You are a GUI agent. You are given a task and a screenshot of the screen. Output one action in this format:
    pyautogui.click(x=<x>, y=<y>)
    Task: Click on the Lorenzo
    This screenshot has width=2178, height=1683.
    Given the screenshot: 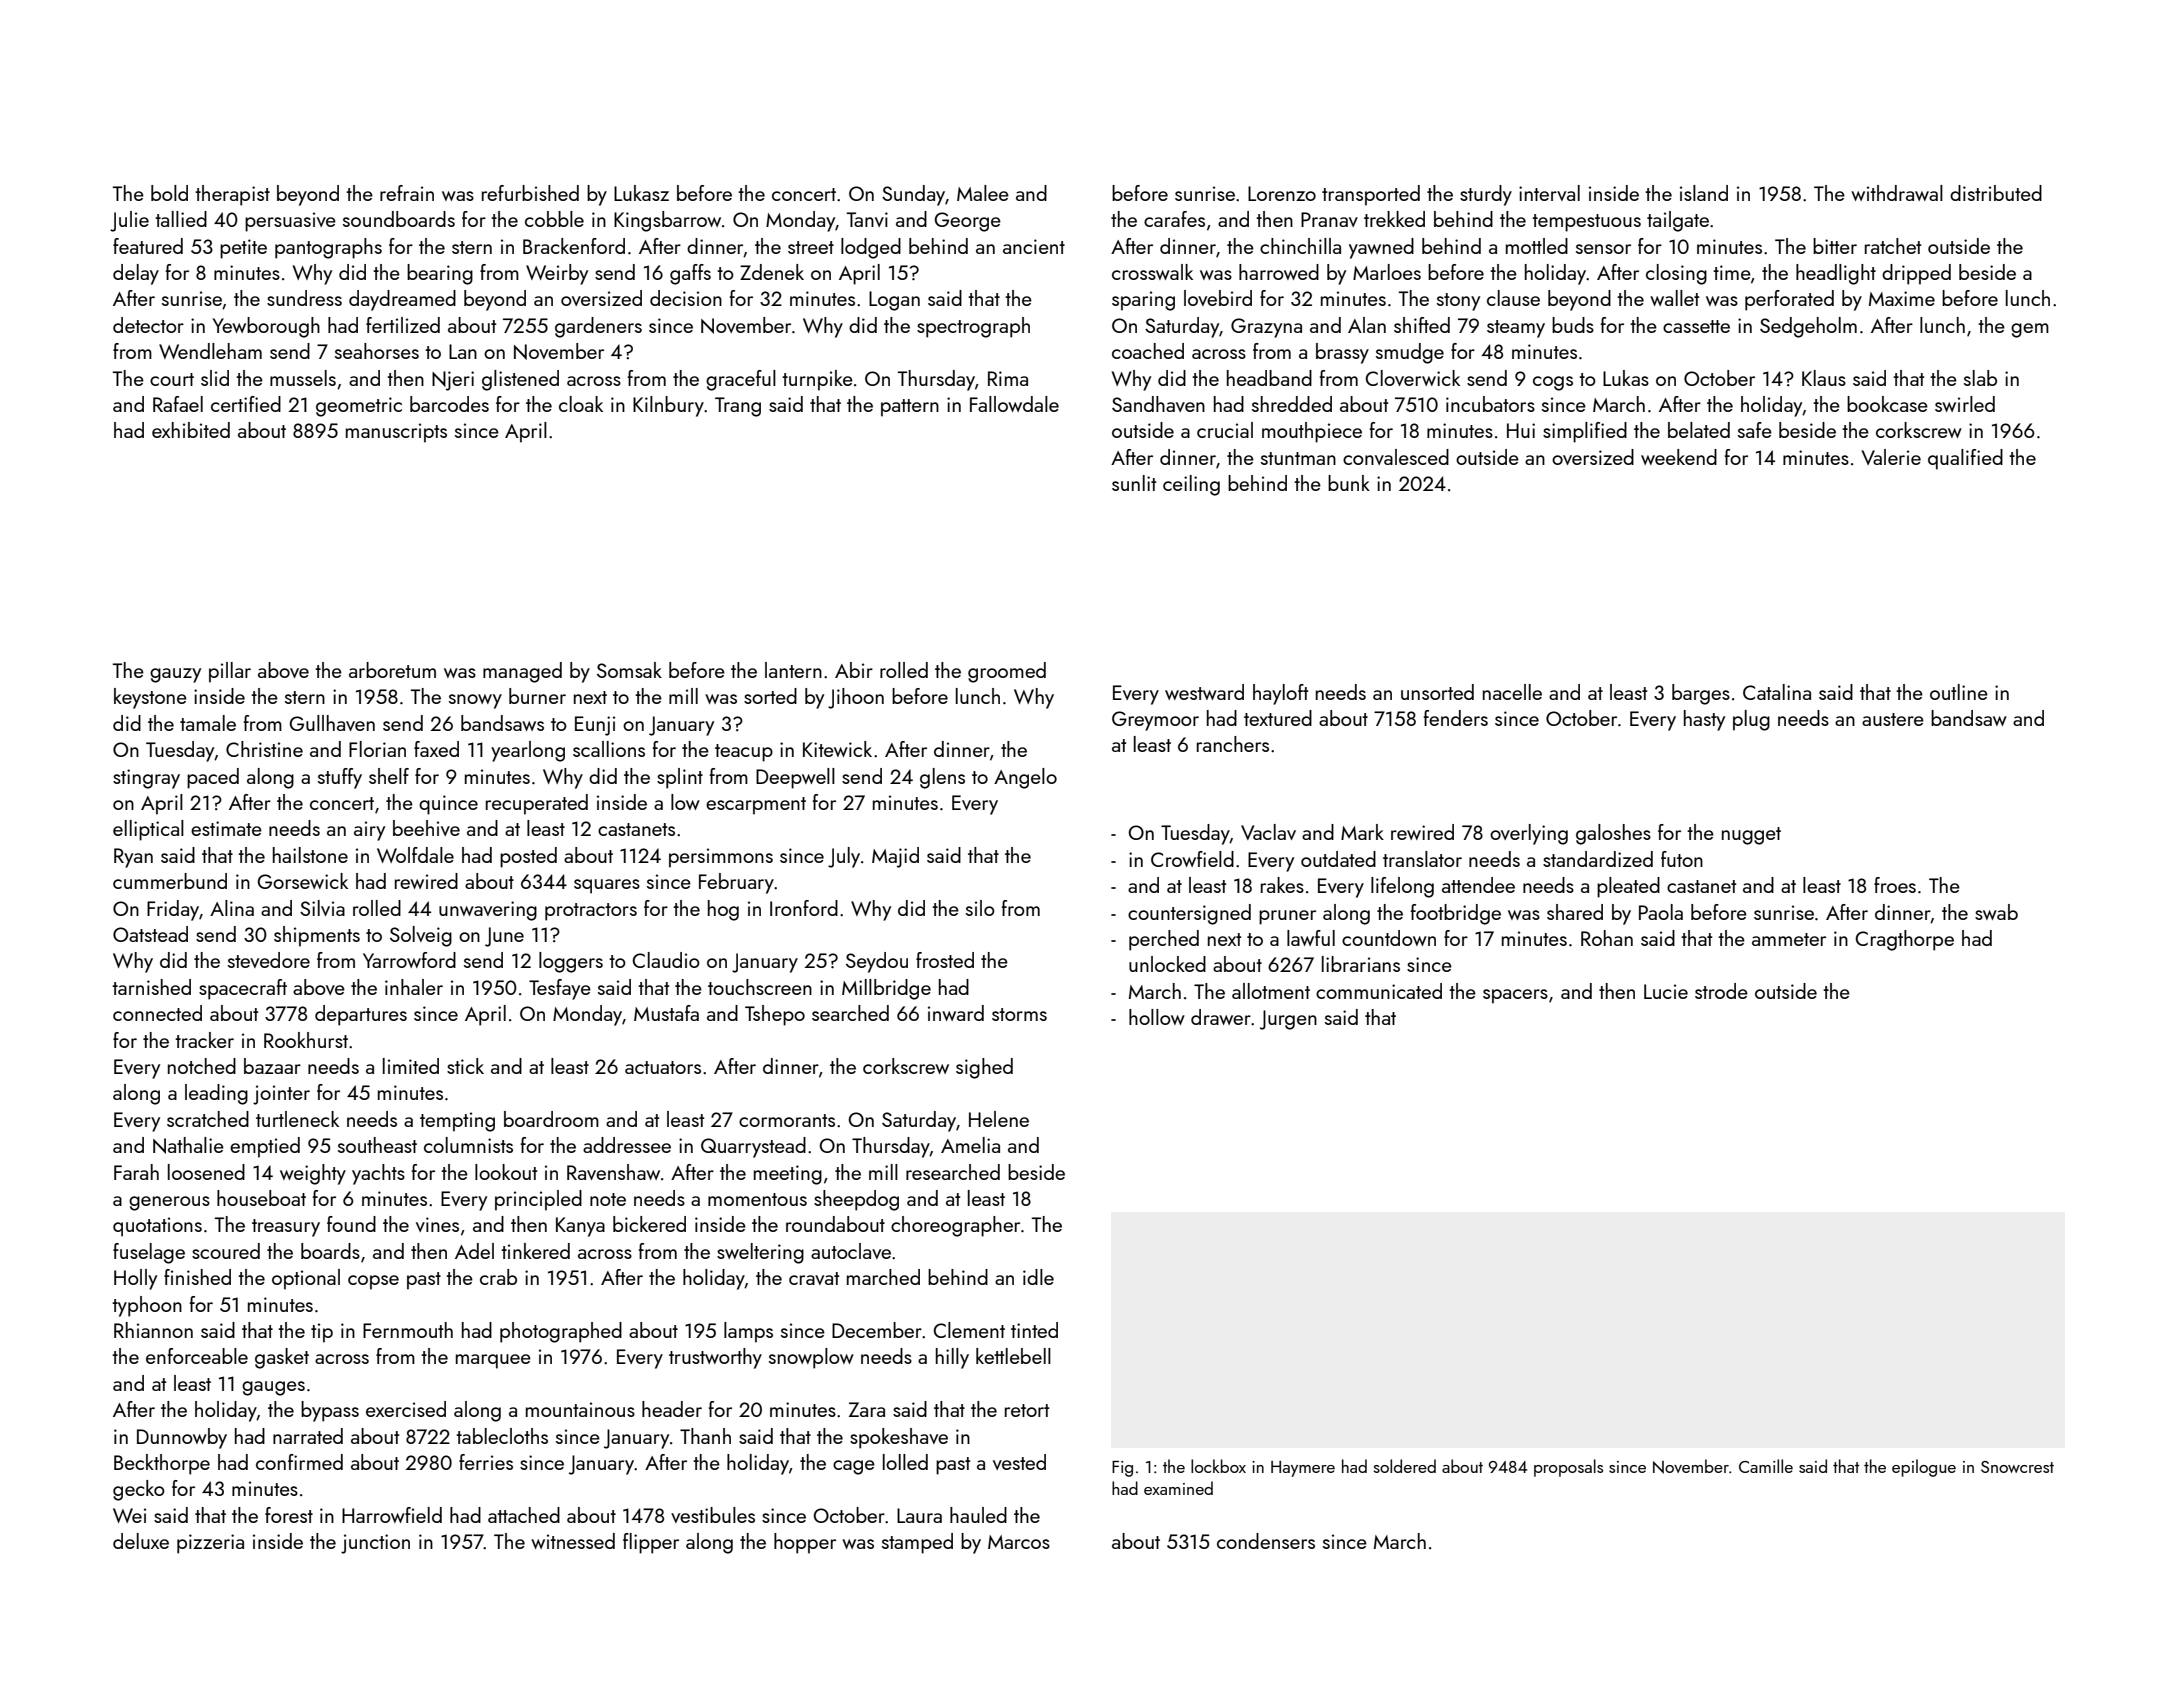 What is the action you would take?
    pyautogui.click(x=1282, y=193)
